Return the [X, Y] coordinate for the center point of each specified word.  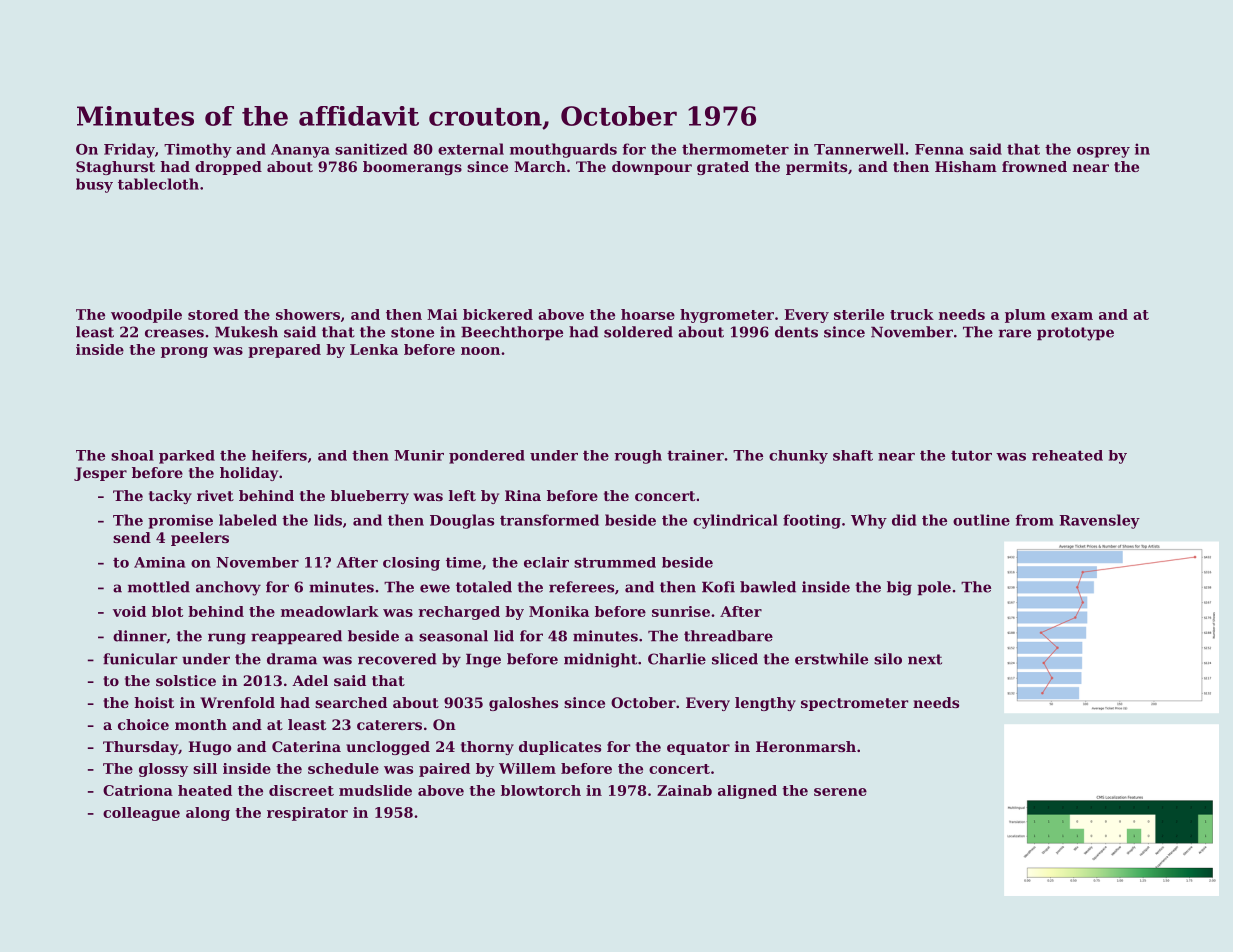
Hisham [966, 166]
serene [840, 792]
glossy [163, 770]
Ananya [300, 151]
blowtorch [541, 790]
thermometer [735, 149]
